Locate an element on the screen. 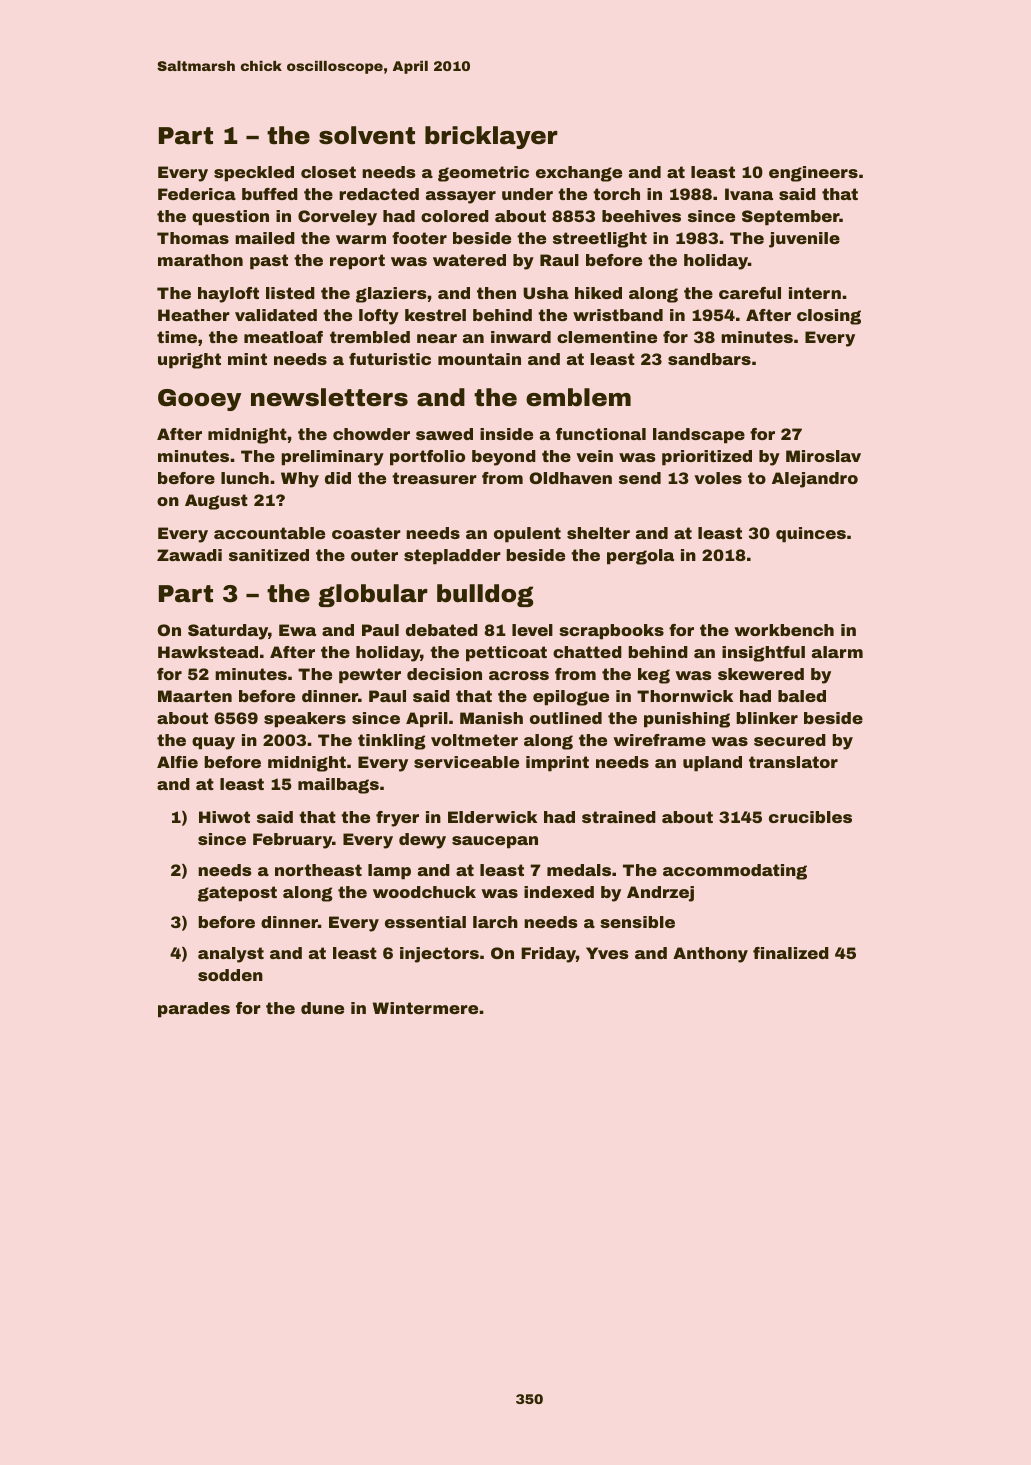  Alfie is located at coordinates (177, 762).
